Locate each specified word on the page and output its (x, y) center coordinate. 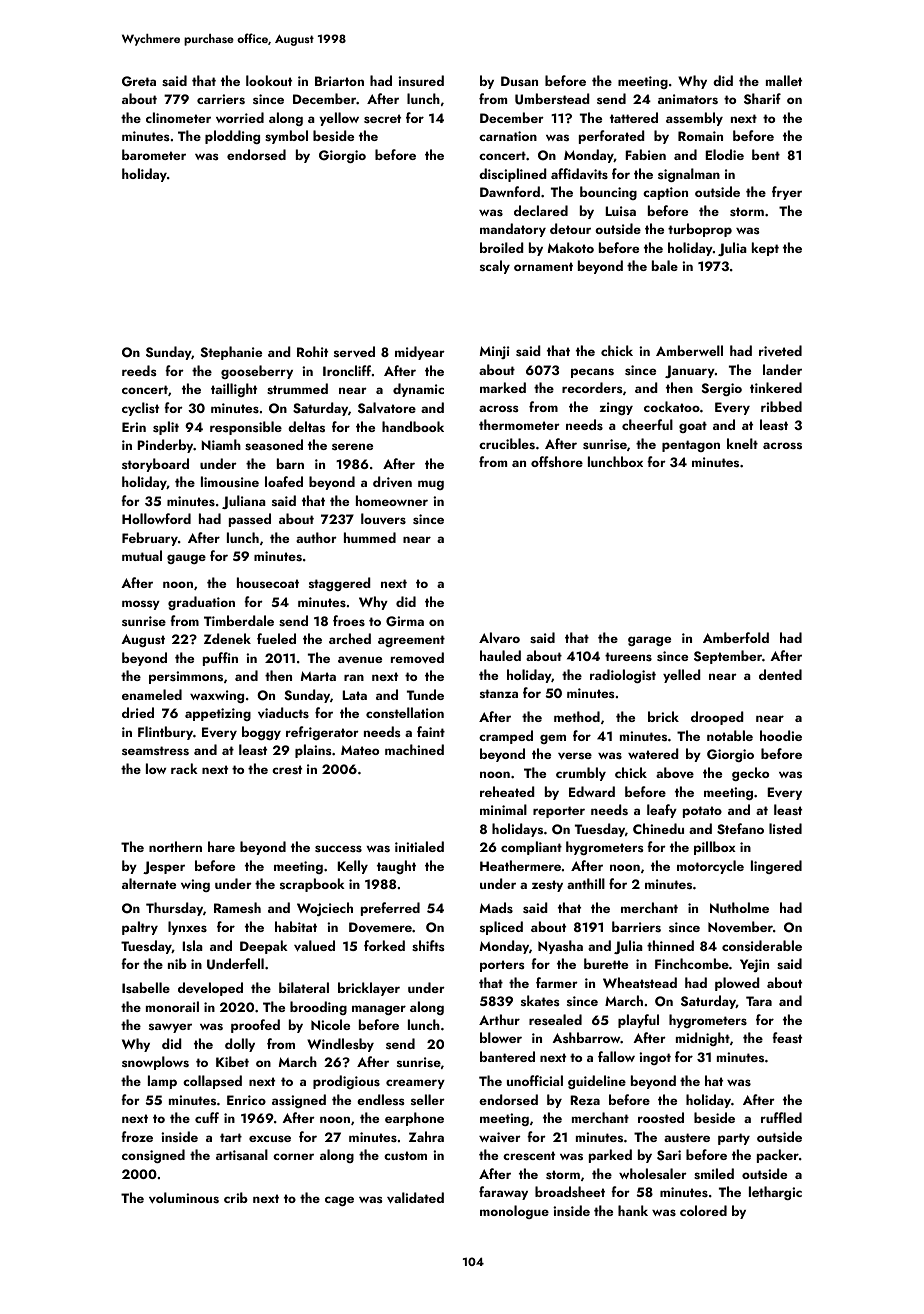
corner (293, 1156)
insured (421, 80)
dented (780, 674)
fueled (276, 638)
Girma (405, 621)
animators (688, 99)
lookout (269, 80)
